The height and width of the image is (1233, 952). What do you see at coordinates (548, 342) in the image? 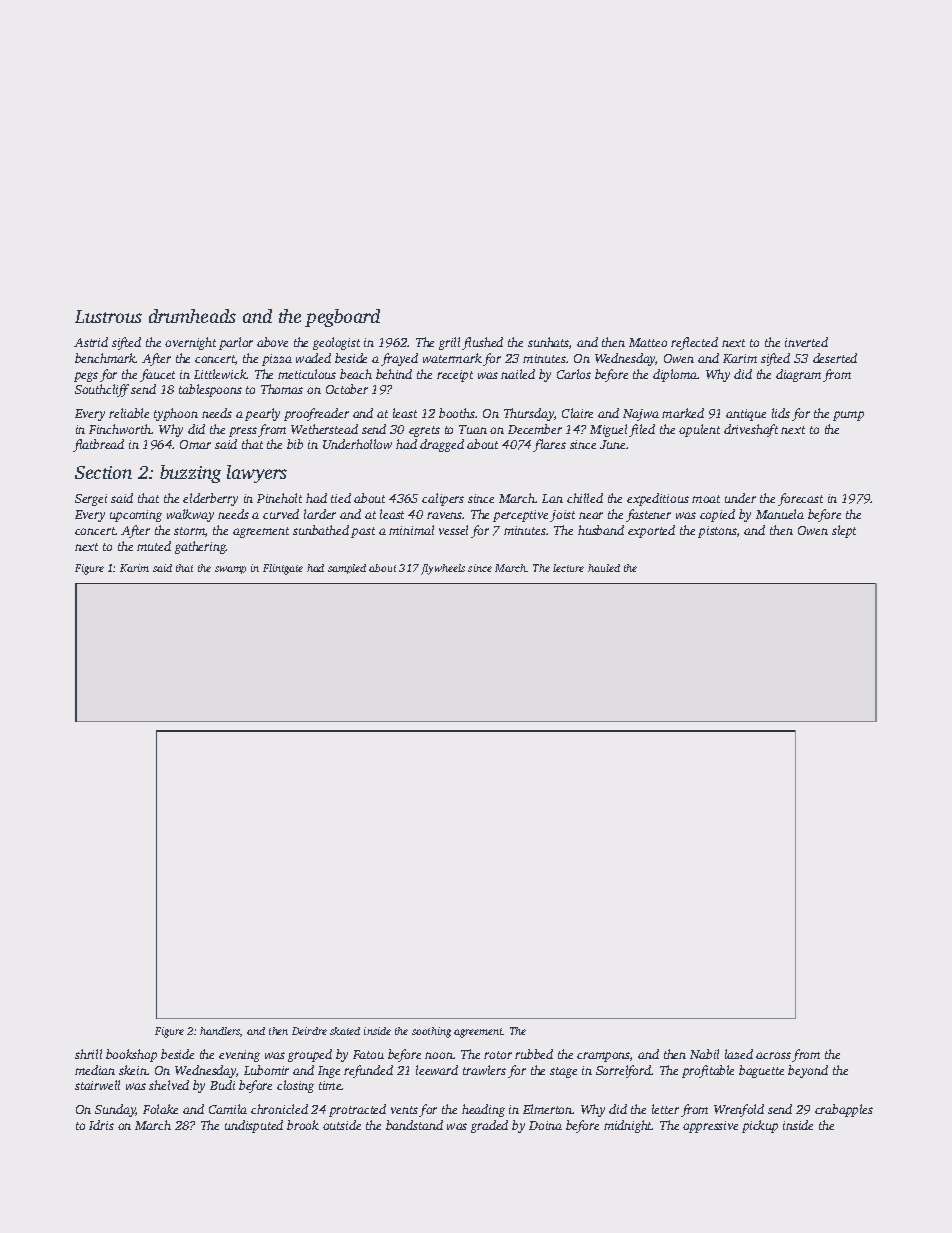
I see `sunhats` at bounding box center [548, 342].
